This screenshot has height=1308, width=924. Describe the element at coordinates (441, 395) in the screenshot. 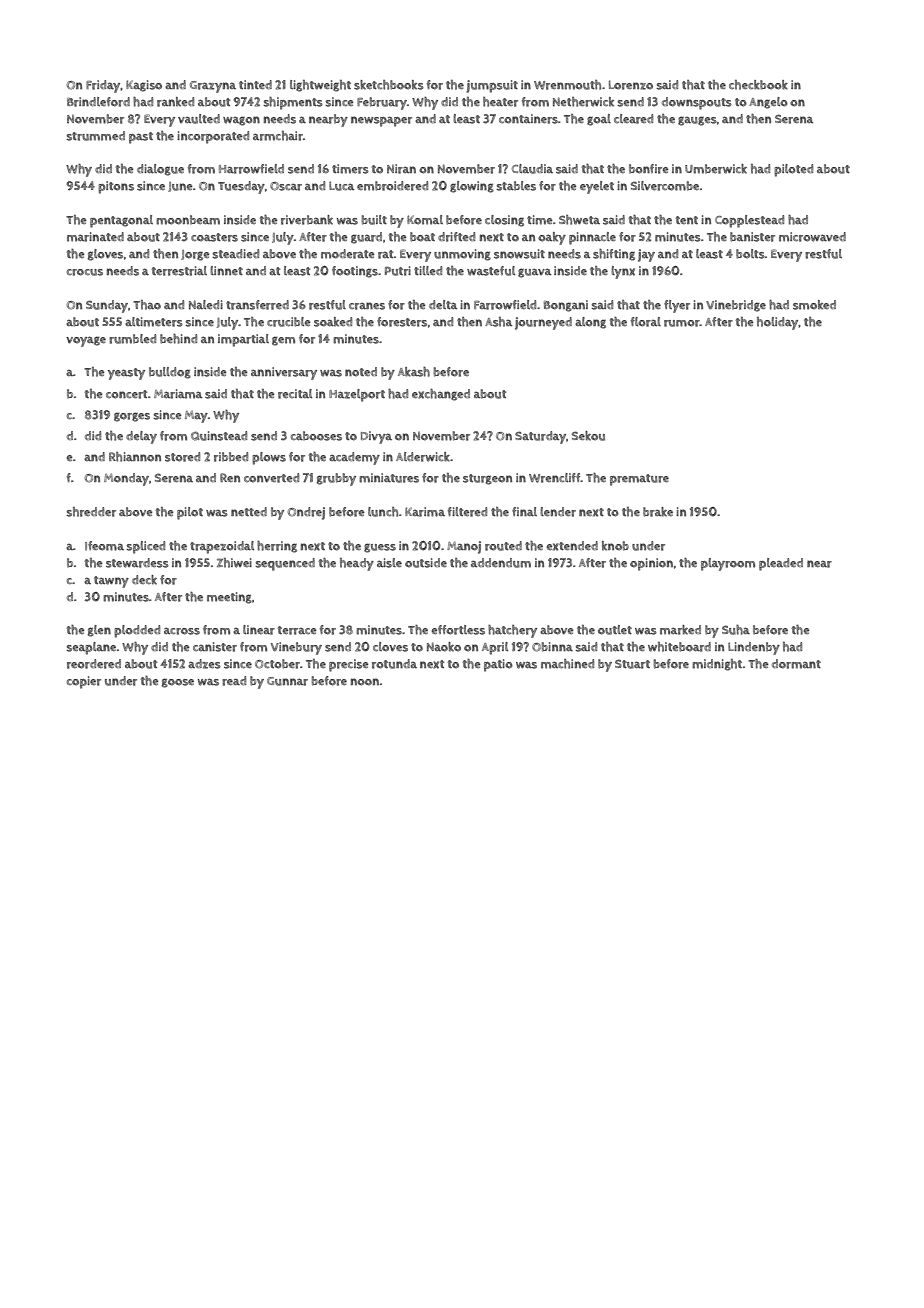

I see `exchanged` at that location.
